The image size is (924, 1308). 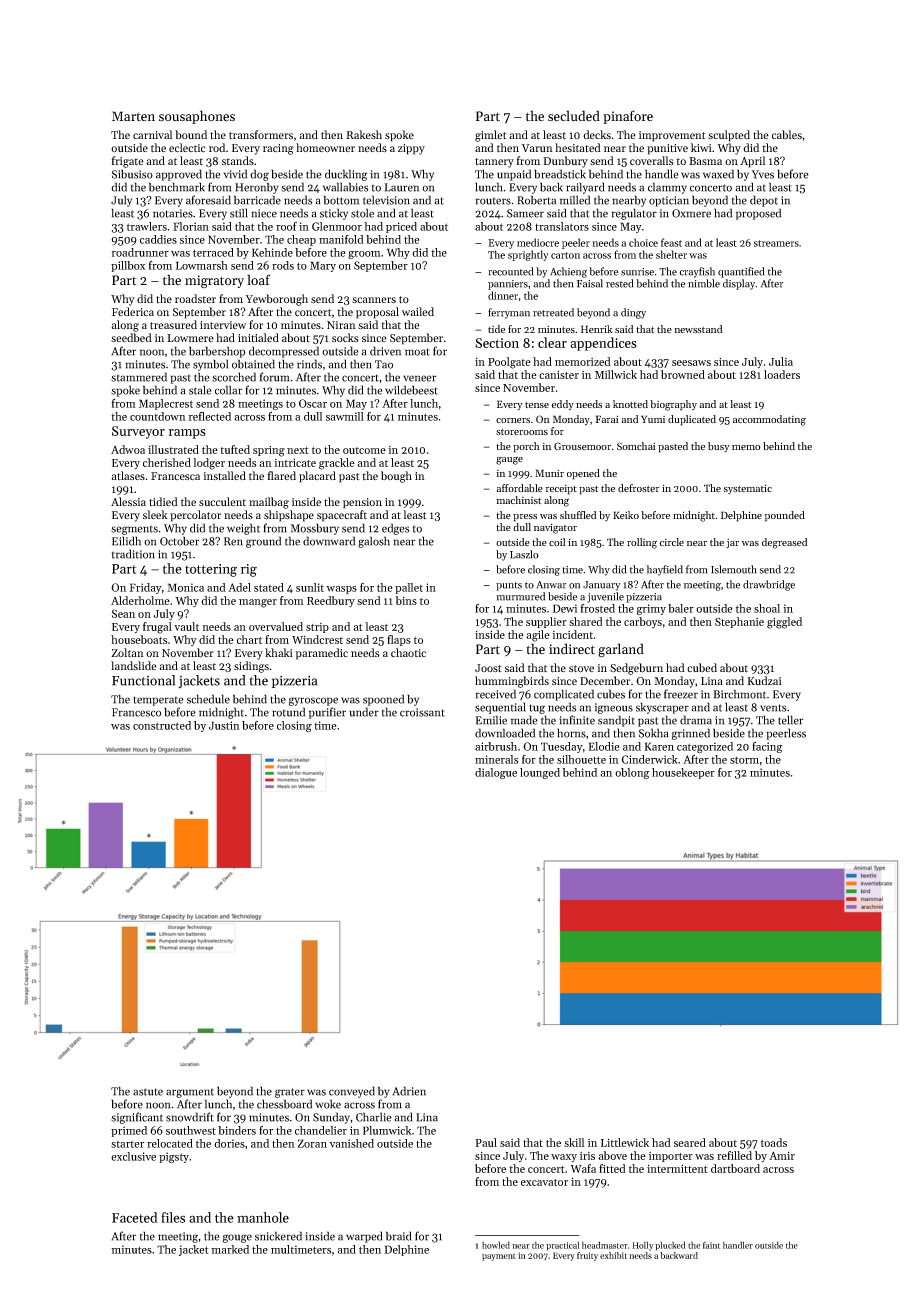 What do you see at coordinates (698, 329) in the screenshot?
I see `newsstand` at bounding box center [698, 329].
